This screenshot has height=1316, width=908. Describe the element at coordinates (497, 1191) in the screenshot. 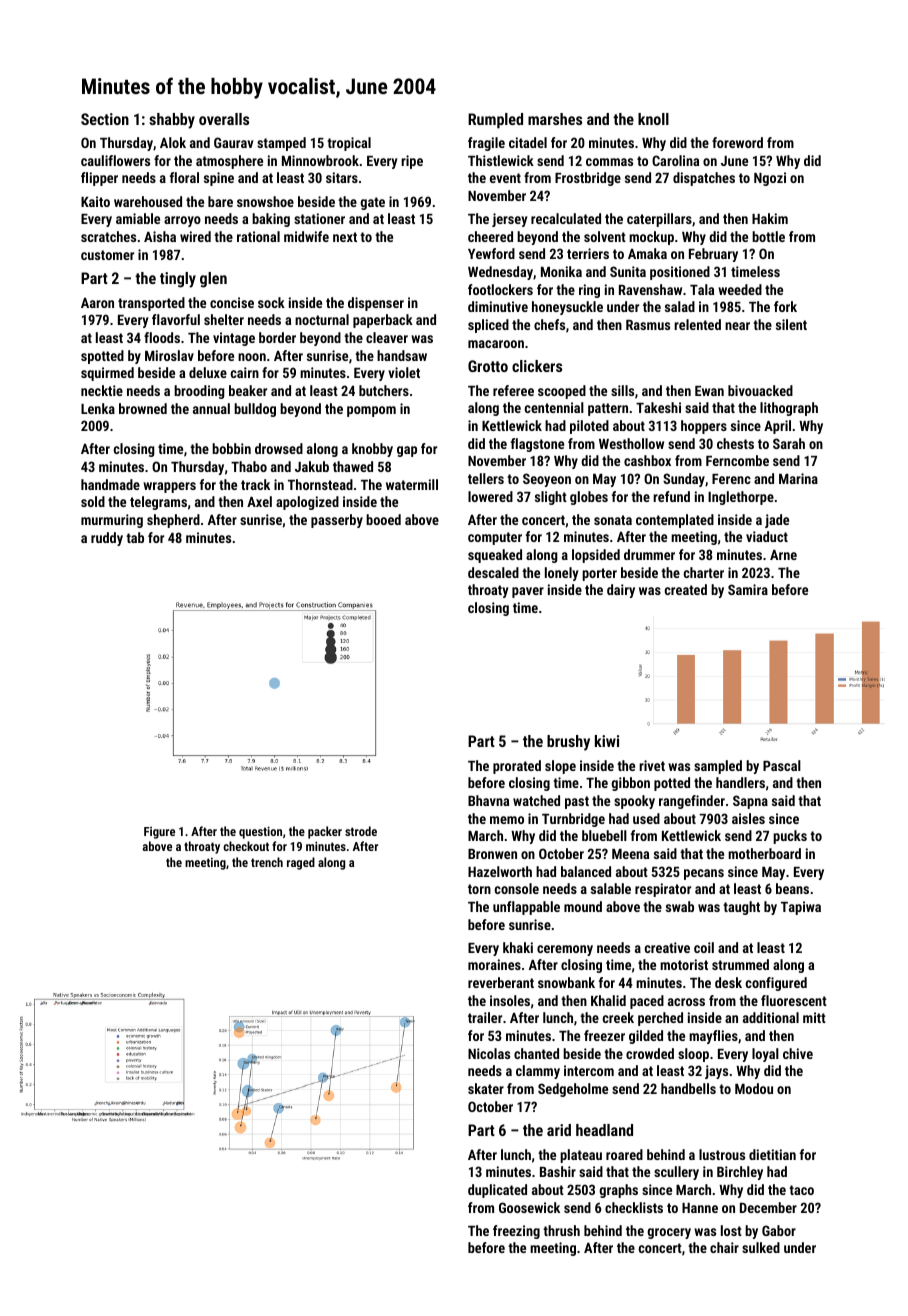

I see `duplicated` at that location.
